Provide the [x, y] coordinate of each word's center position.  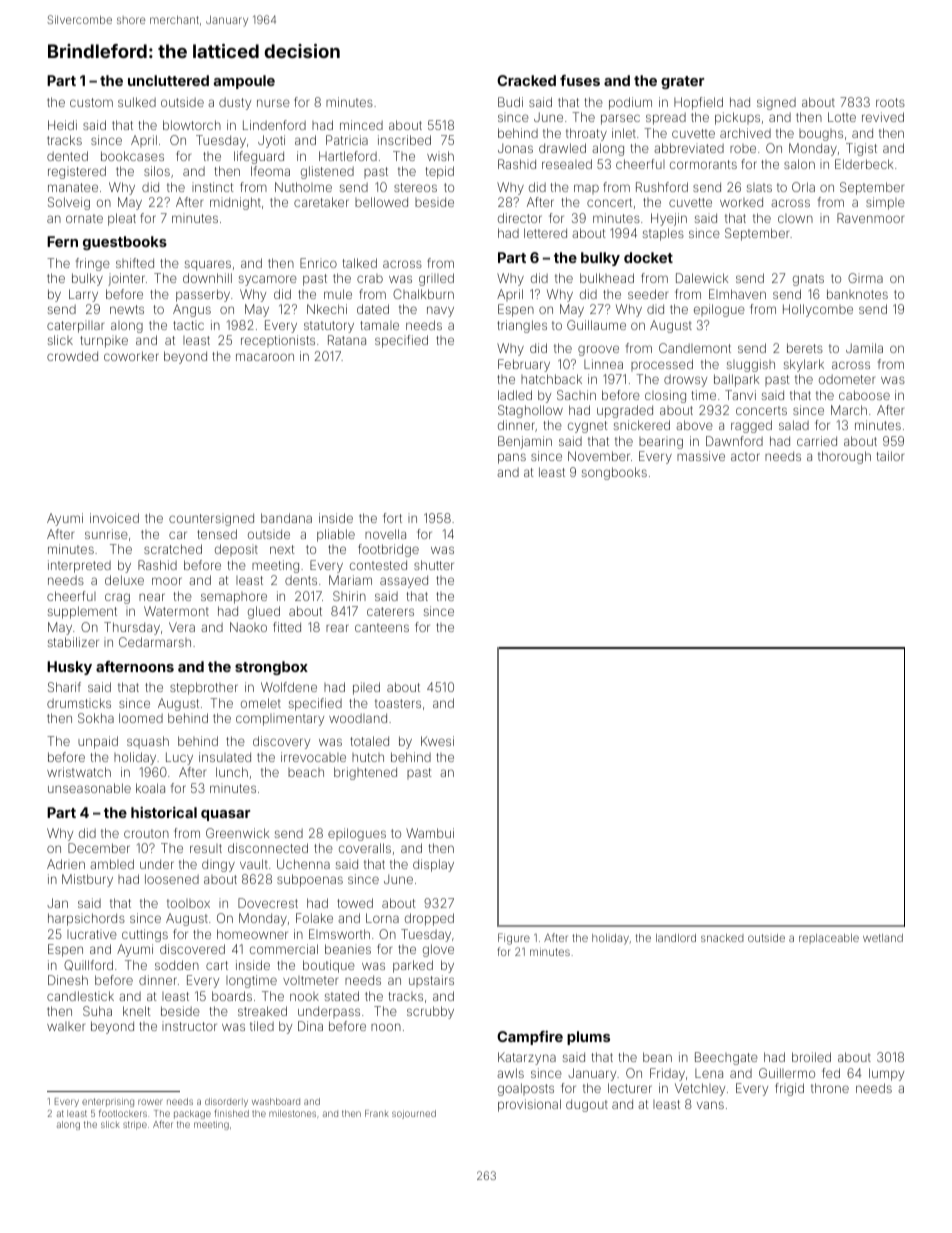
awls [510, 1073]
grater [682, 82]
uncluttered [168, 80]
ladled [515, 395]
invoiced [114, 518]
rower [150, 1102]
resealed [567, 164]
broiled [811, 1057]
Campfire [530, 1038]
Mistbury [87, 880]
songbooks [614, 473]
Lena [709, 1073]
